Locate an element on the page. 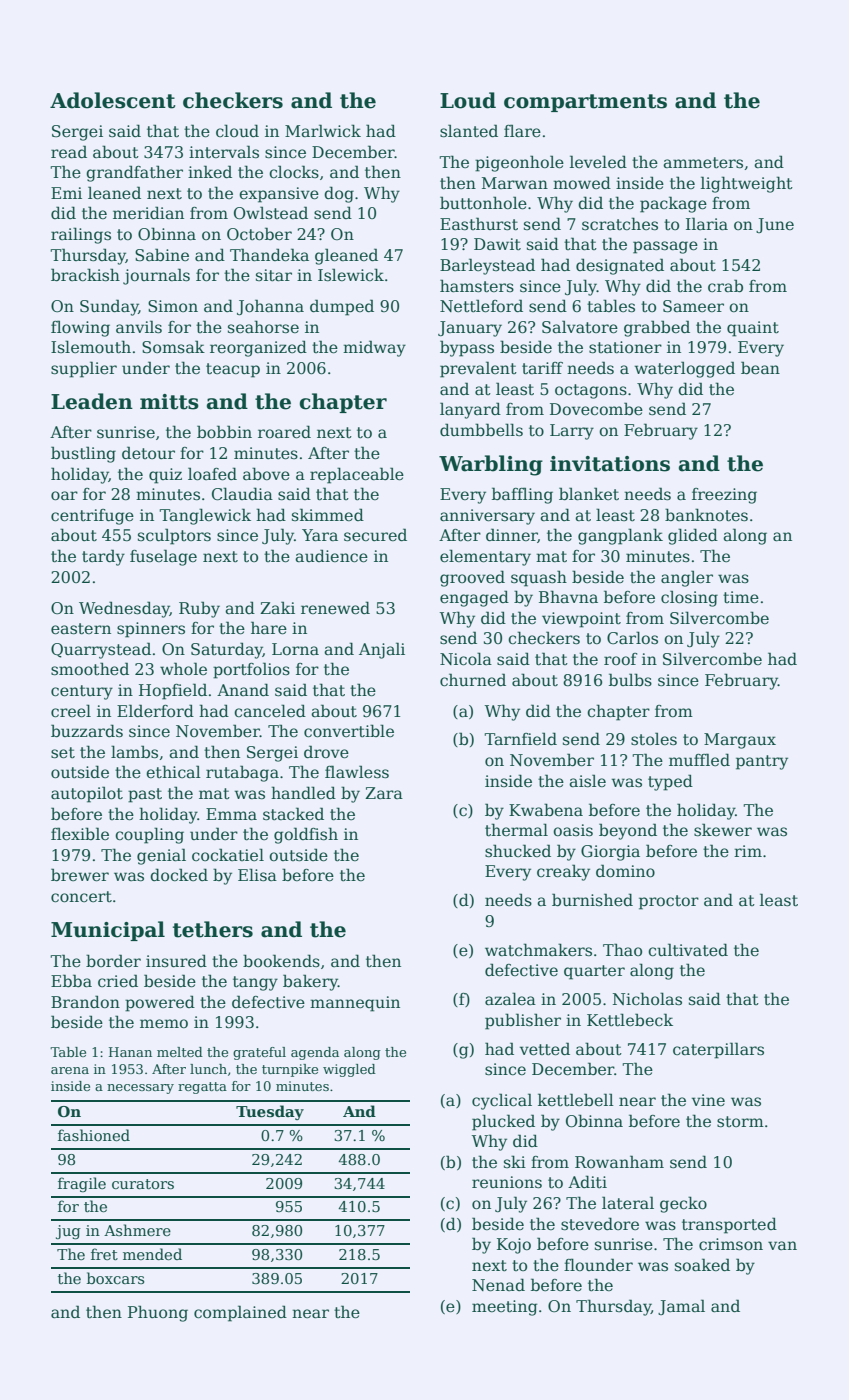 The height and width of the document is (1400, 849). publisher is located at coordinates (523, 1021).
